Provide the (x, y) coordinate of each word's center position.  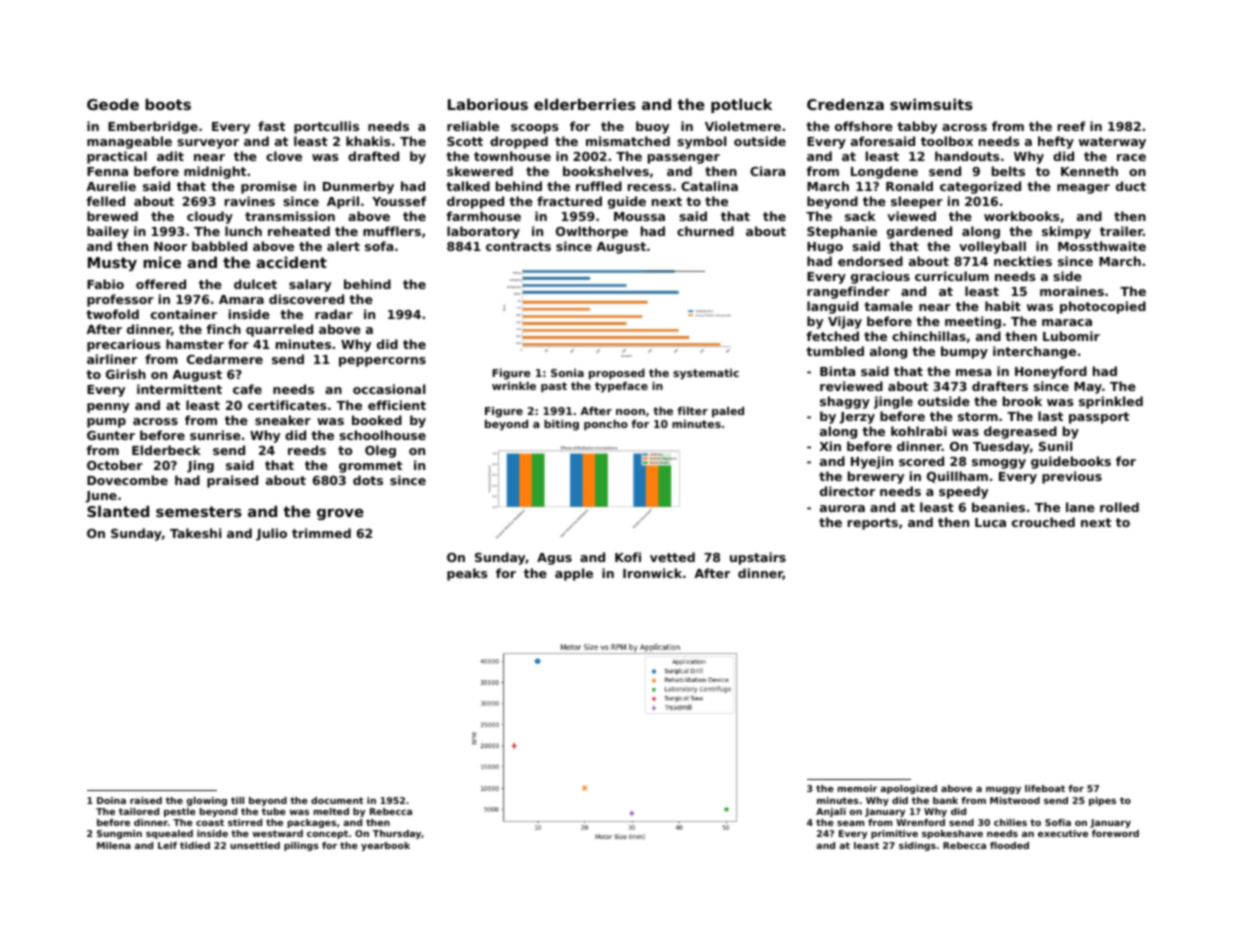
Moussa (639, 216)
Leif (167, 845)
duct (1131, 186)
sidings (917, 846)
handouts (967, 156)
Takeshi (195, 533)
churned (705, 231)
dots (368, 480)
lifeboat (1045, 788)
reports (873, 524)
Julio (271, 534)
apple (574, 574)
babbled (219, 246)
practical (117, 157)
